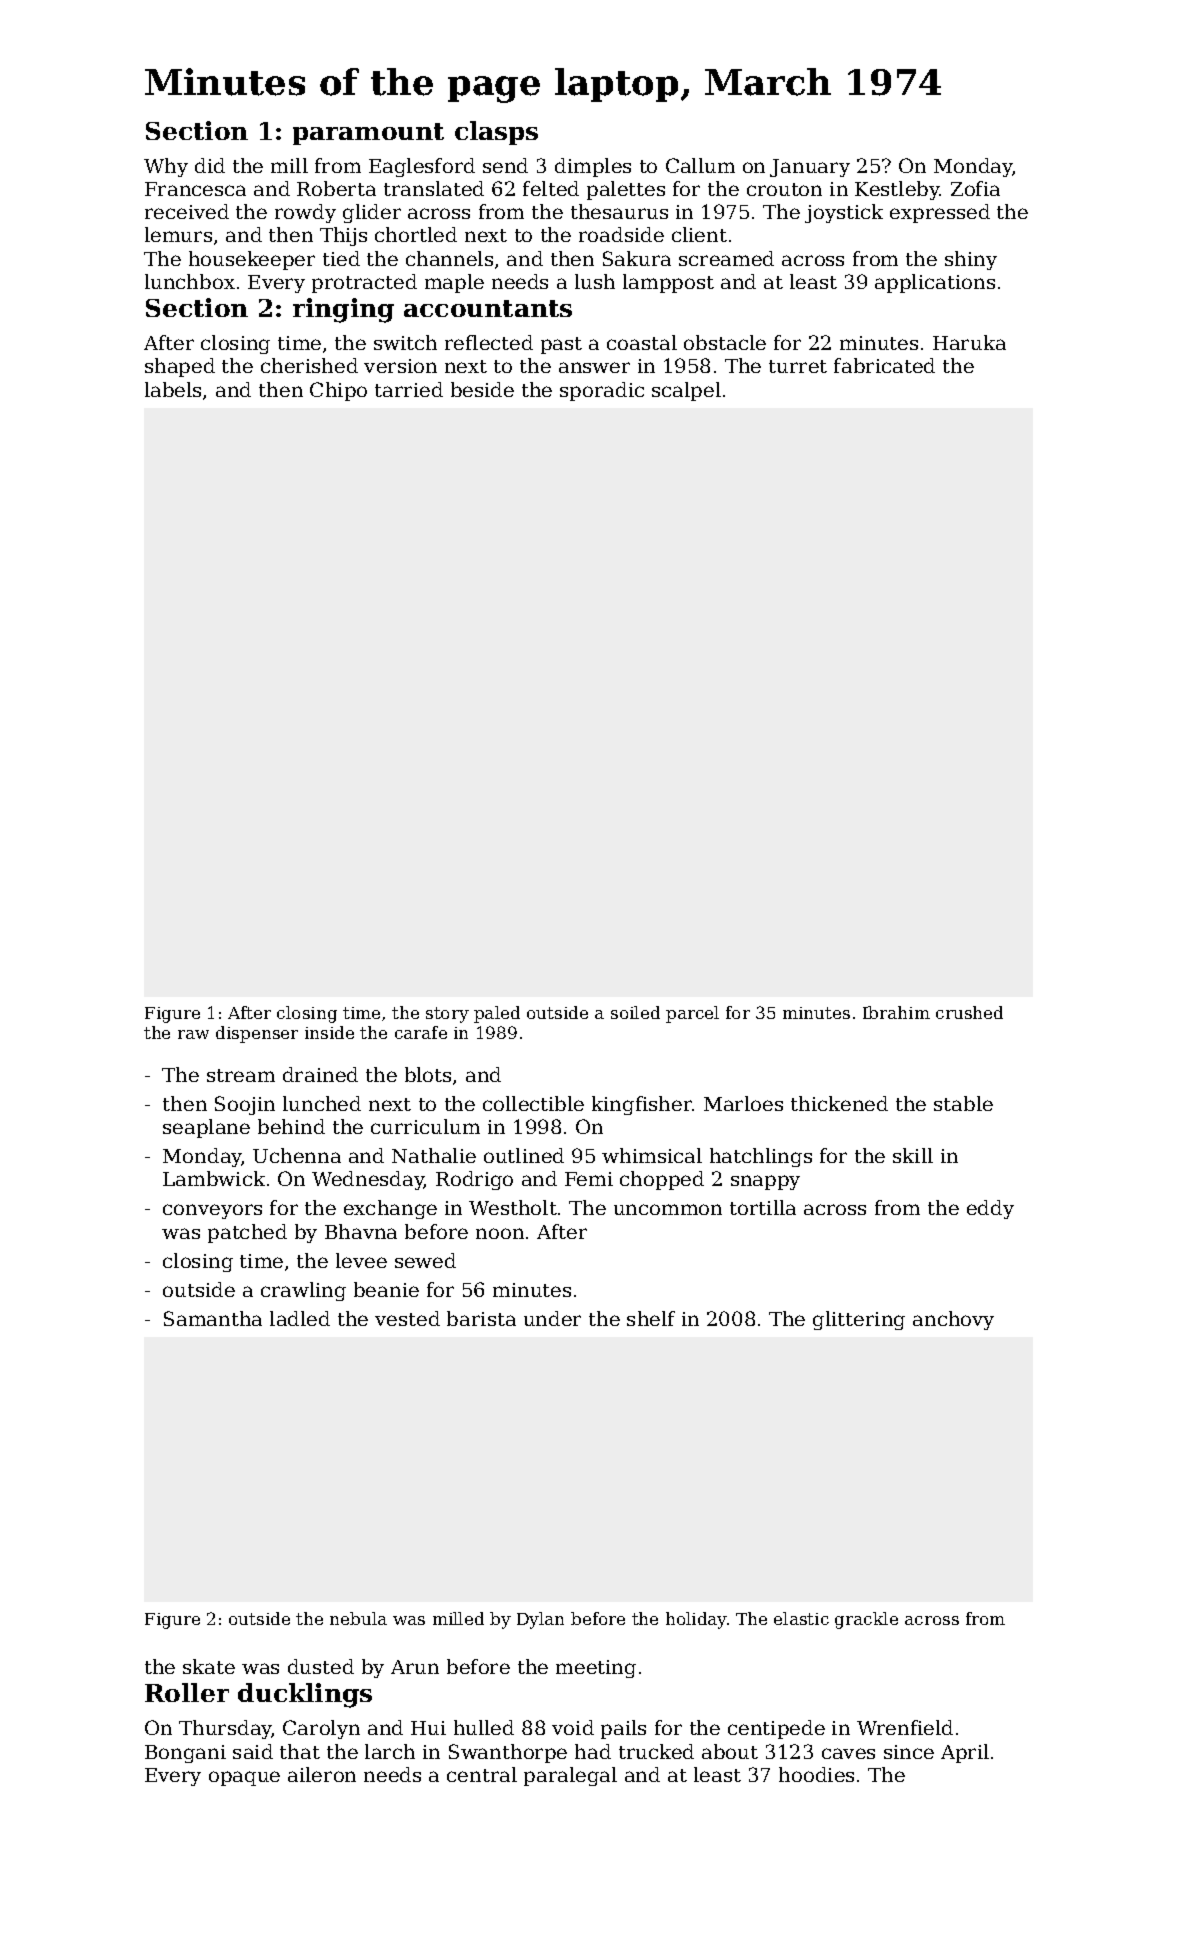  What do you see at coordinates (210, 165) in the screenshot?
I see `did` at bounding box center [210, 165].
